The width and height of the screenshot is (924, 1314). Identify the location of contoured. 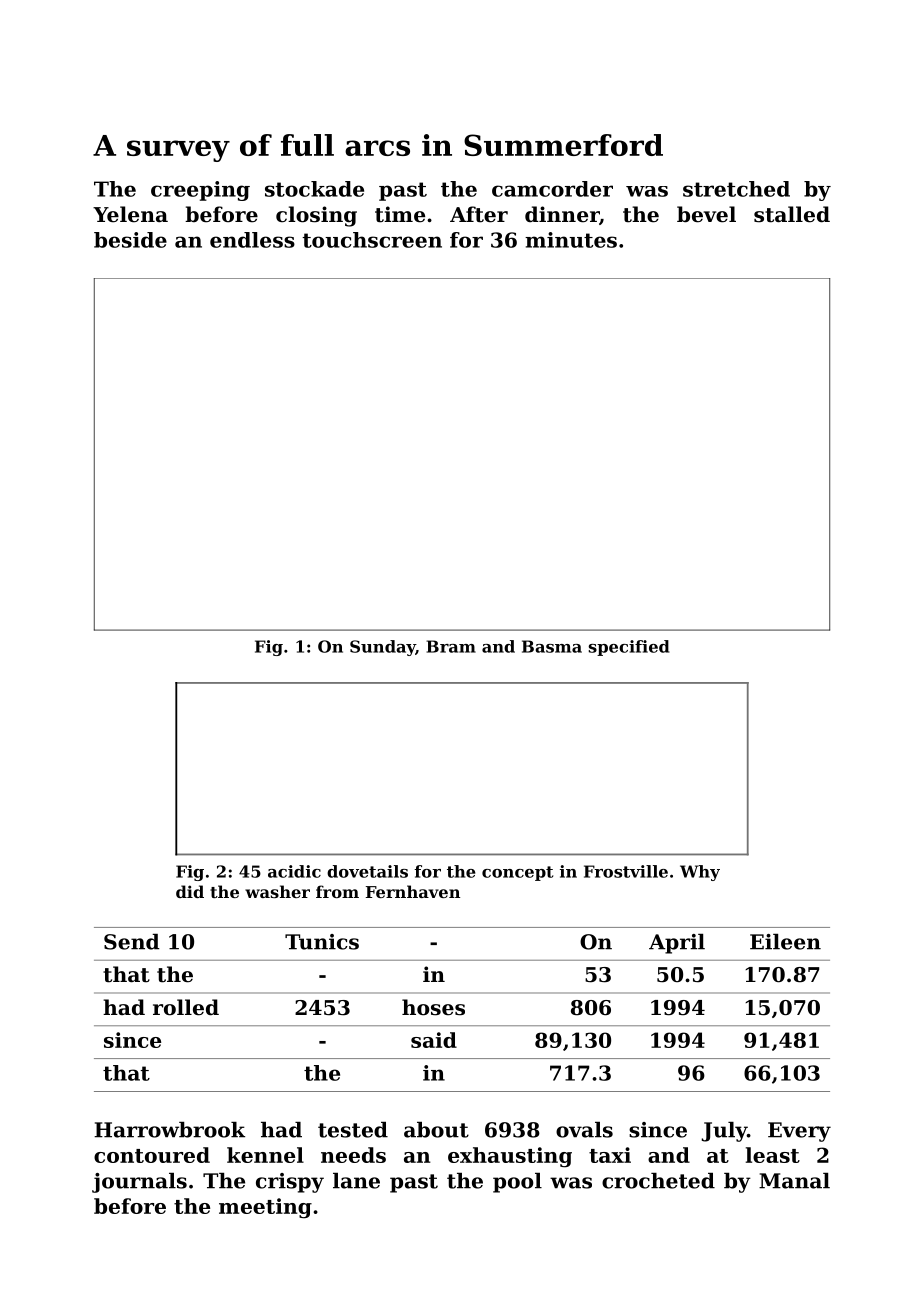
(152, 1155).
